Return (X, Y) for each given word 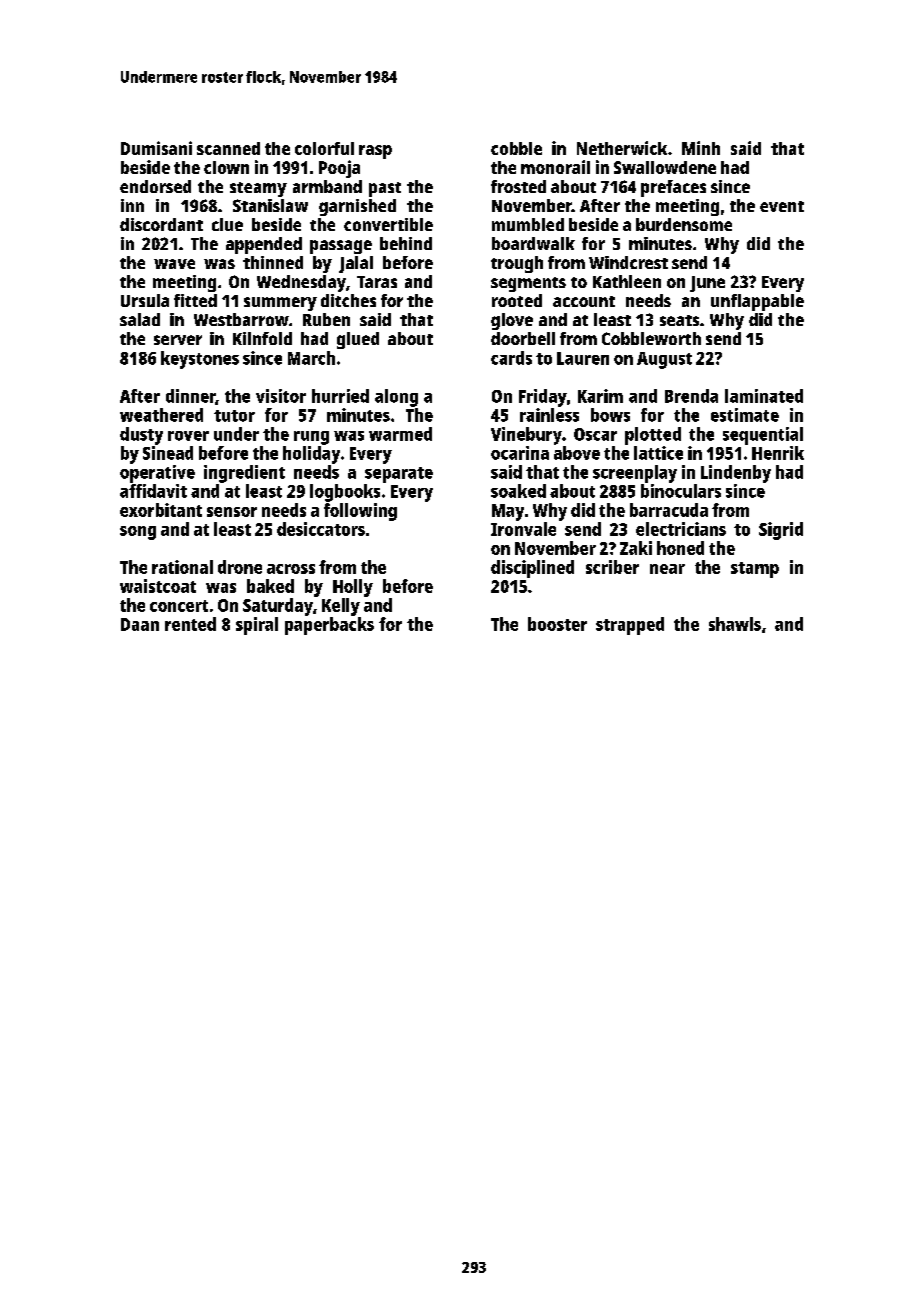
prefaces (673, 188)
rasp (375, 152)
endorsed (155, 186)
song (138, 533)
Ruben (326, 319)
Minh (701, 148)
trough (517, 264)
